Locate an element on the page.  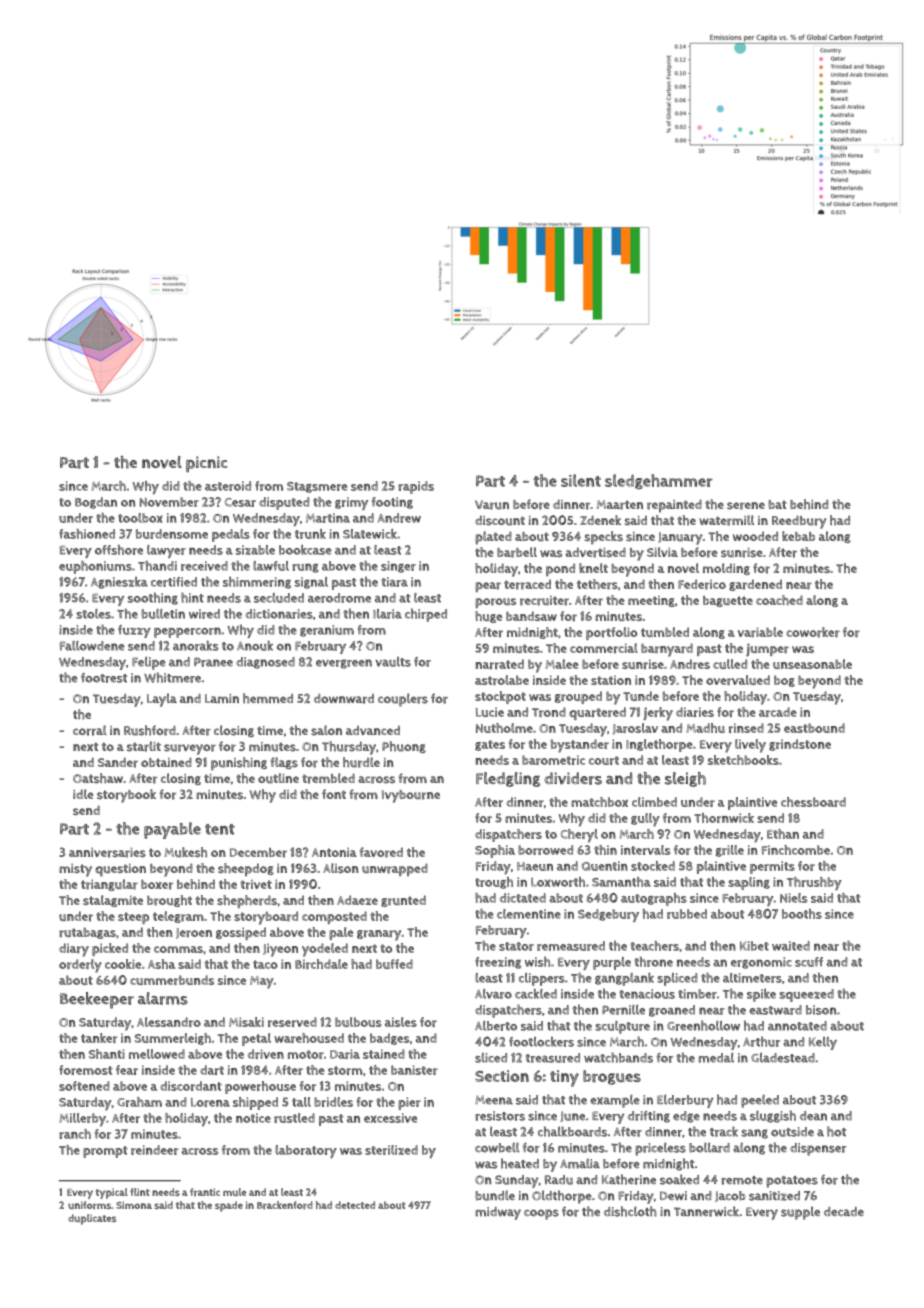
astrolabe is located at coordinates (502, 680).
